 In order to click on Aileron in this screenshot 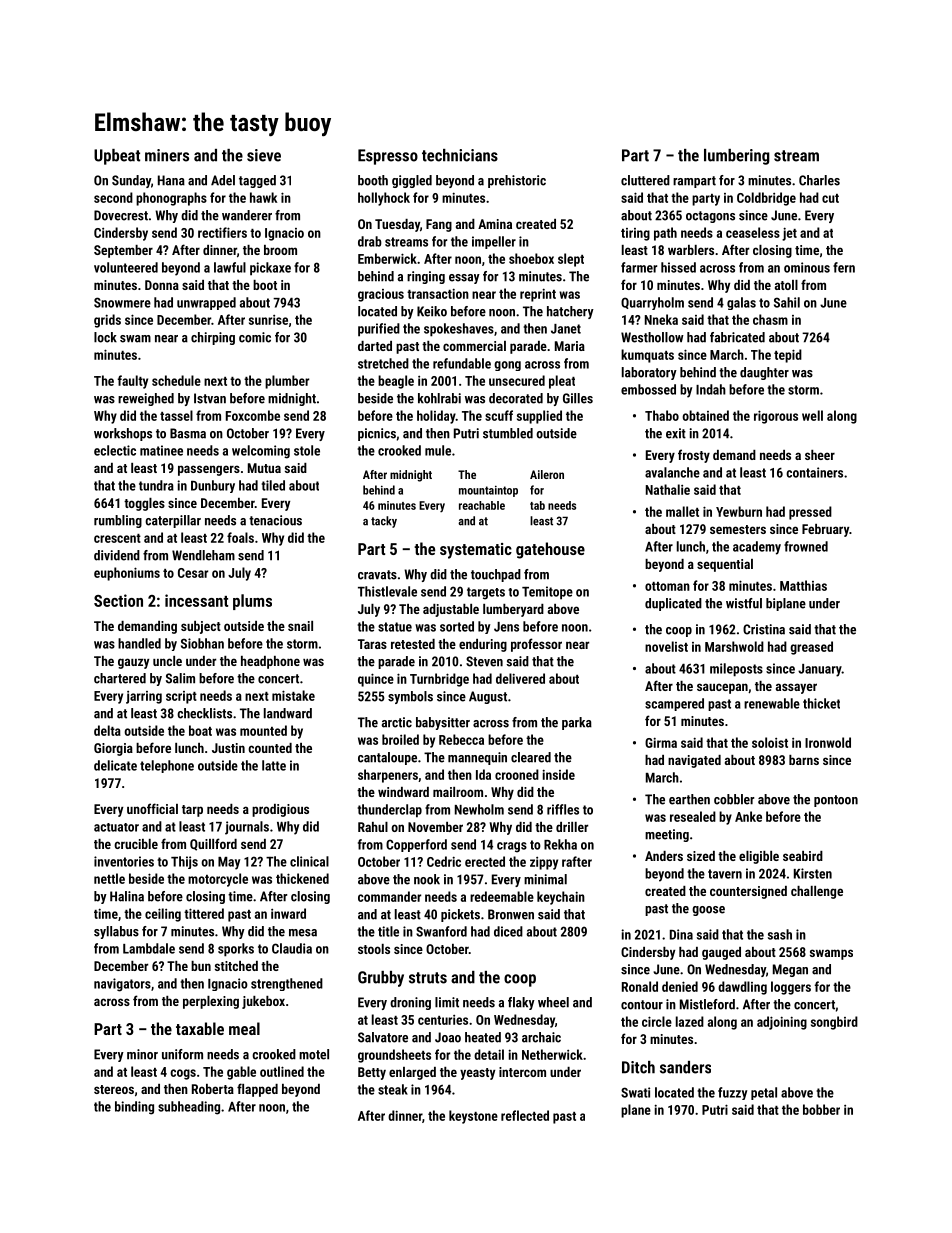, I will do `click(547, 474)`.
